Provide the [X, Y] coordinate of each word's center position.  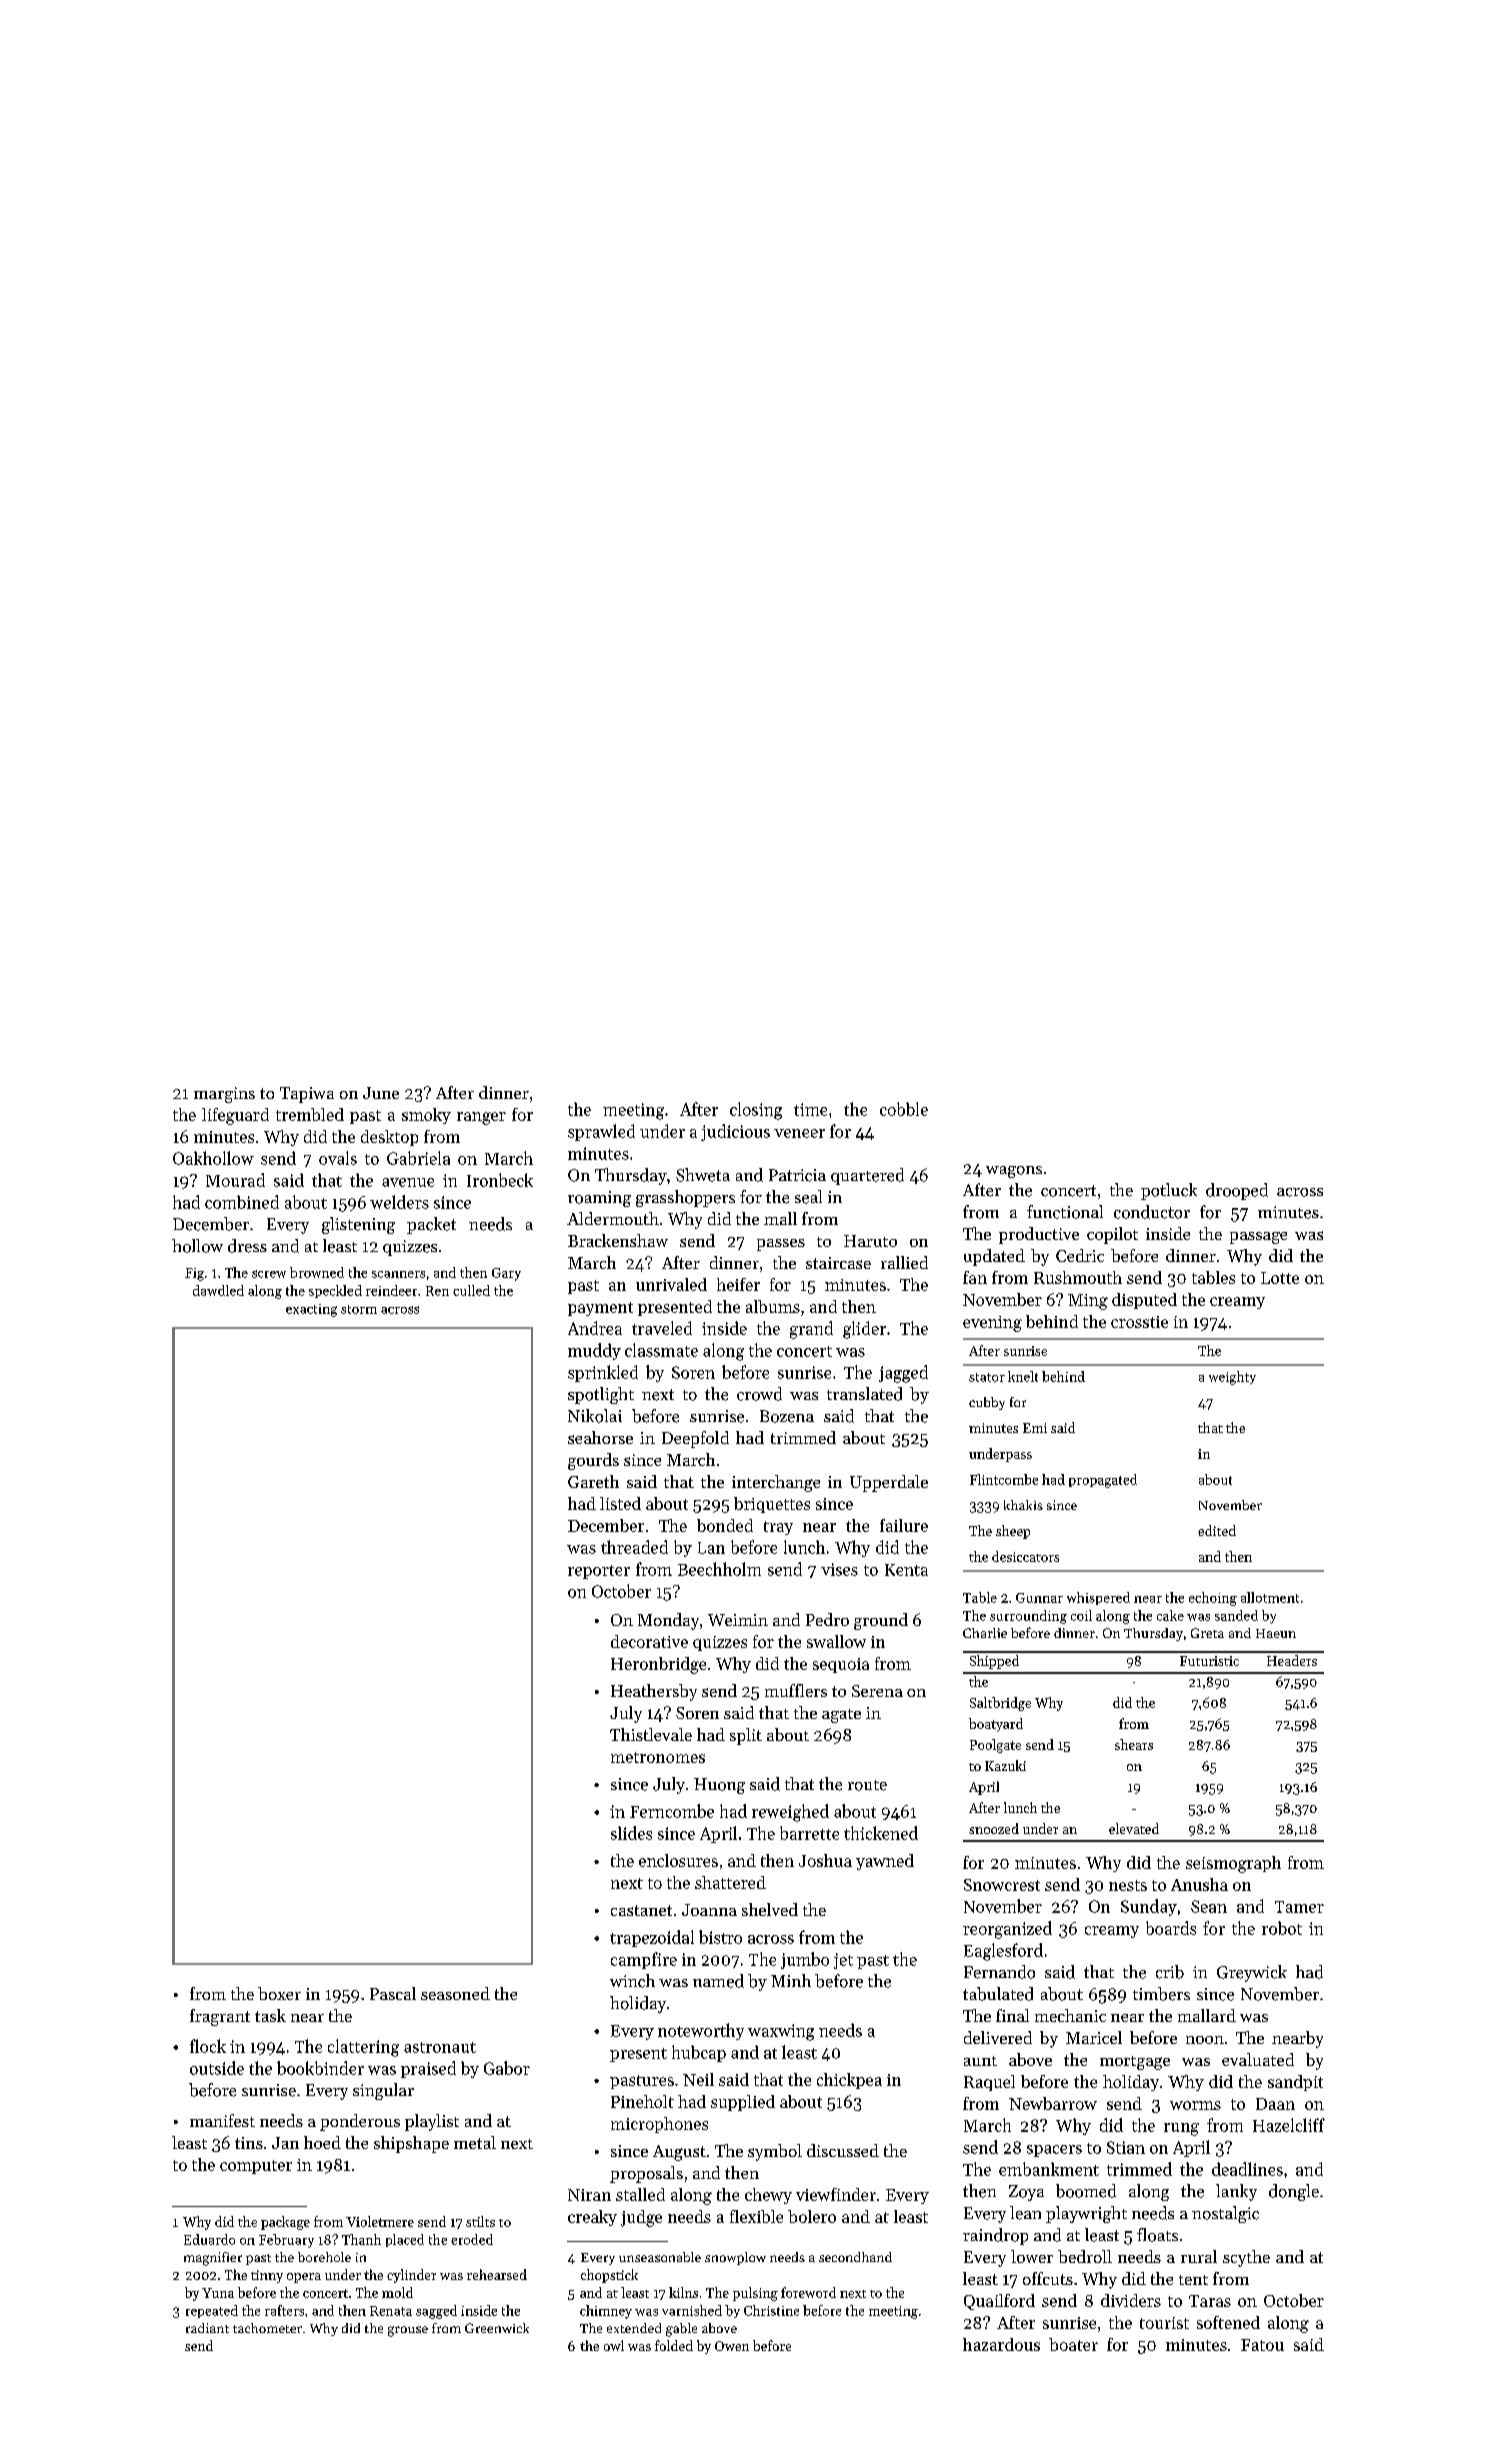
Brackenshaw [618, 1240]
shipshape [411, 2144]
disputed [1144, 1301]
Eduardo [209, 2239]
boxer [279, 1993]
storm [359, 1309]
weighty [1232, 1378]
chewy [768, 2196]
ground [881, 1621]
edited [1217, 1530]
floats [1157, 2235]
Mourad [235, 1180]
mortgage [1135, 2063]
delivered [998, 2037]
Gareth [593, 1481]
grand [811, 1330]
